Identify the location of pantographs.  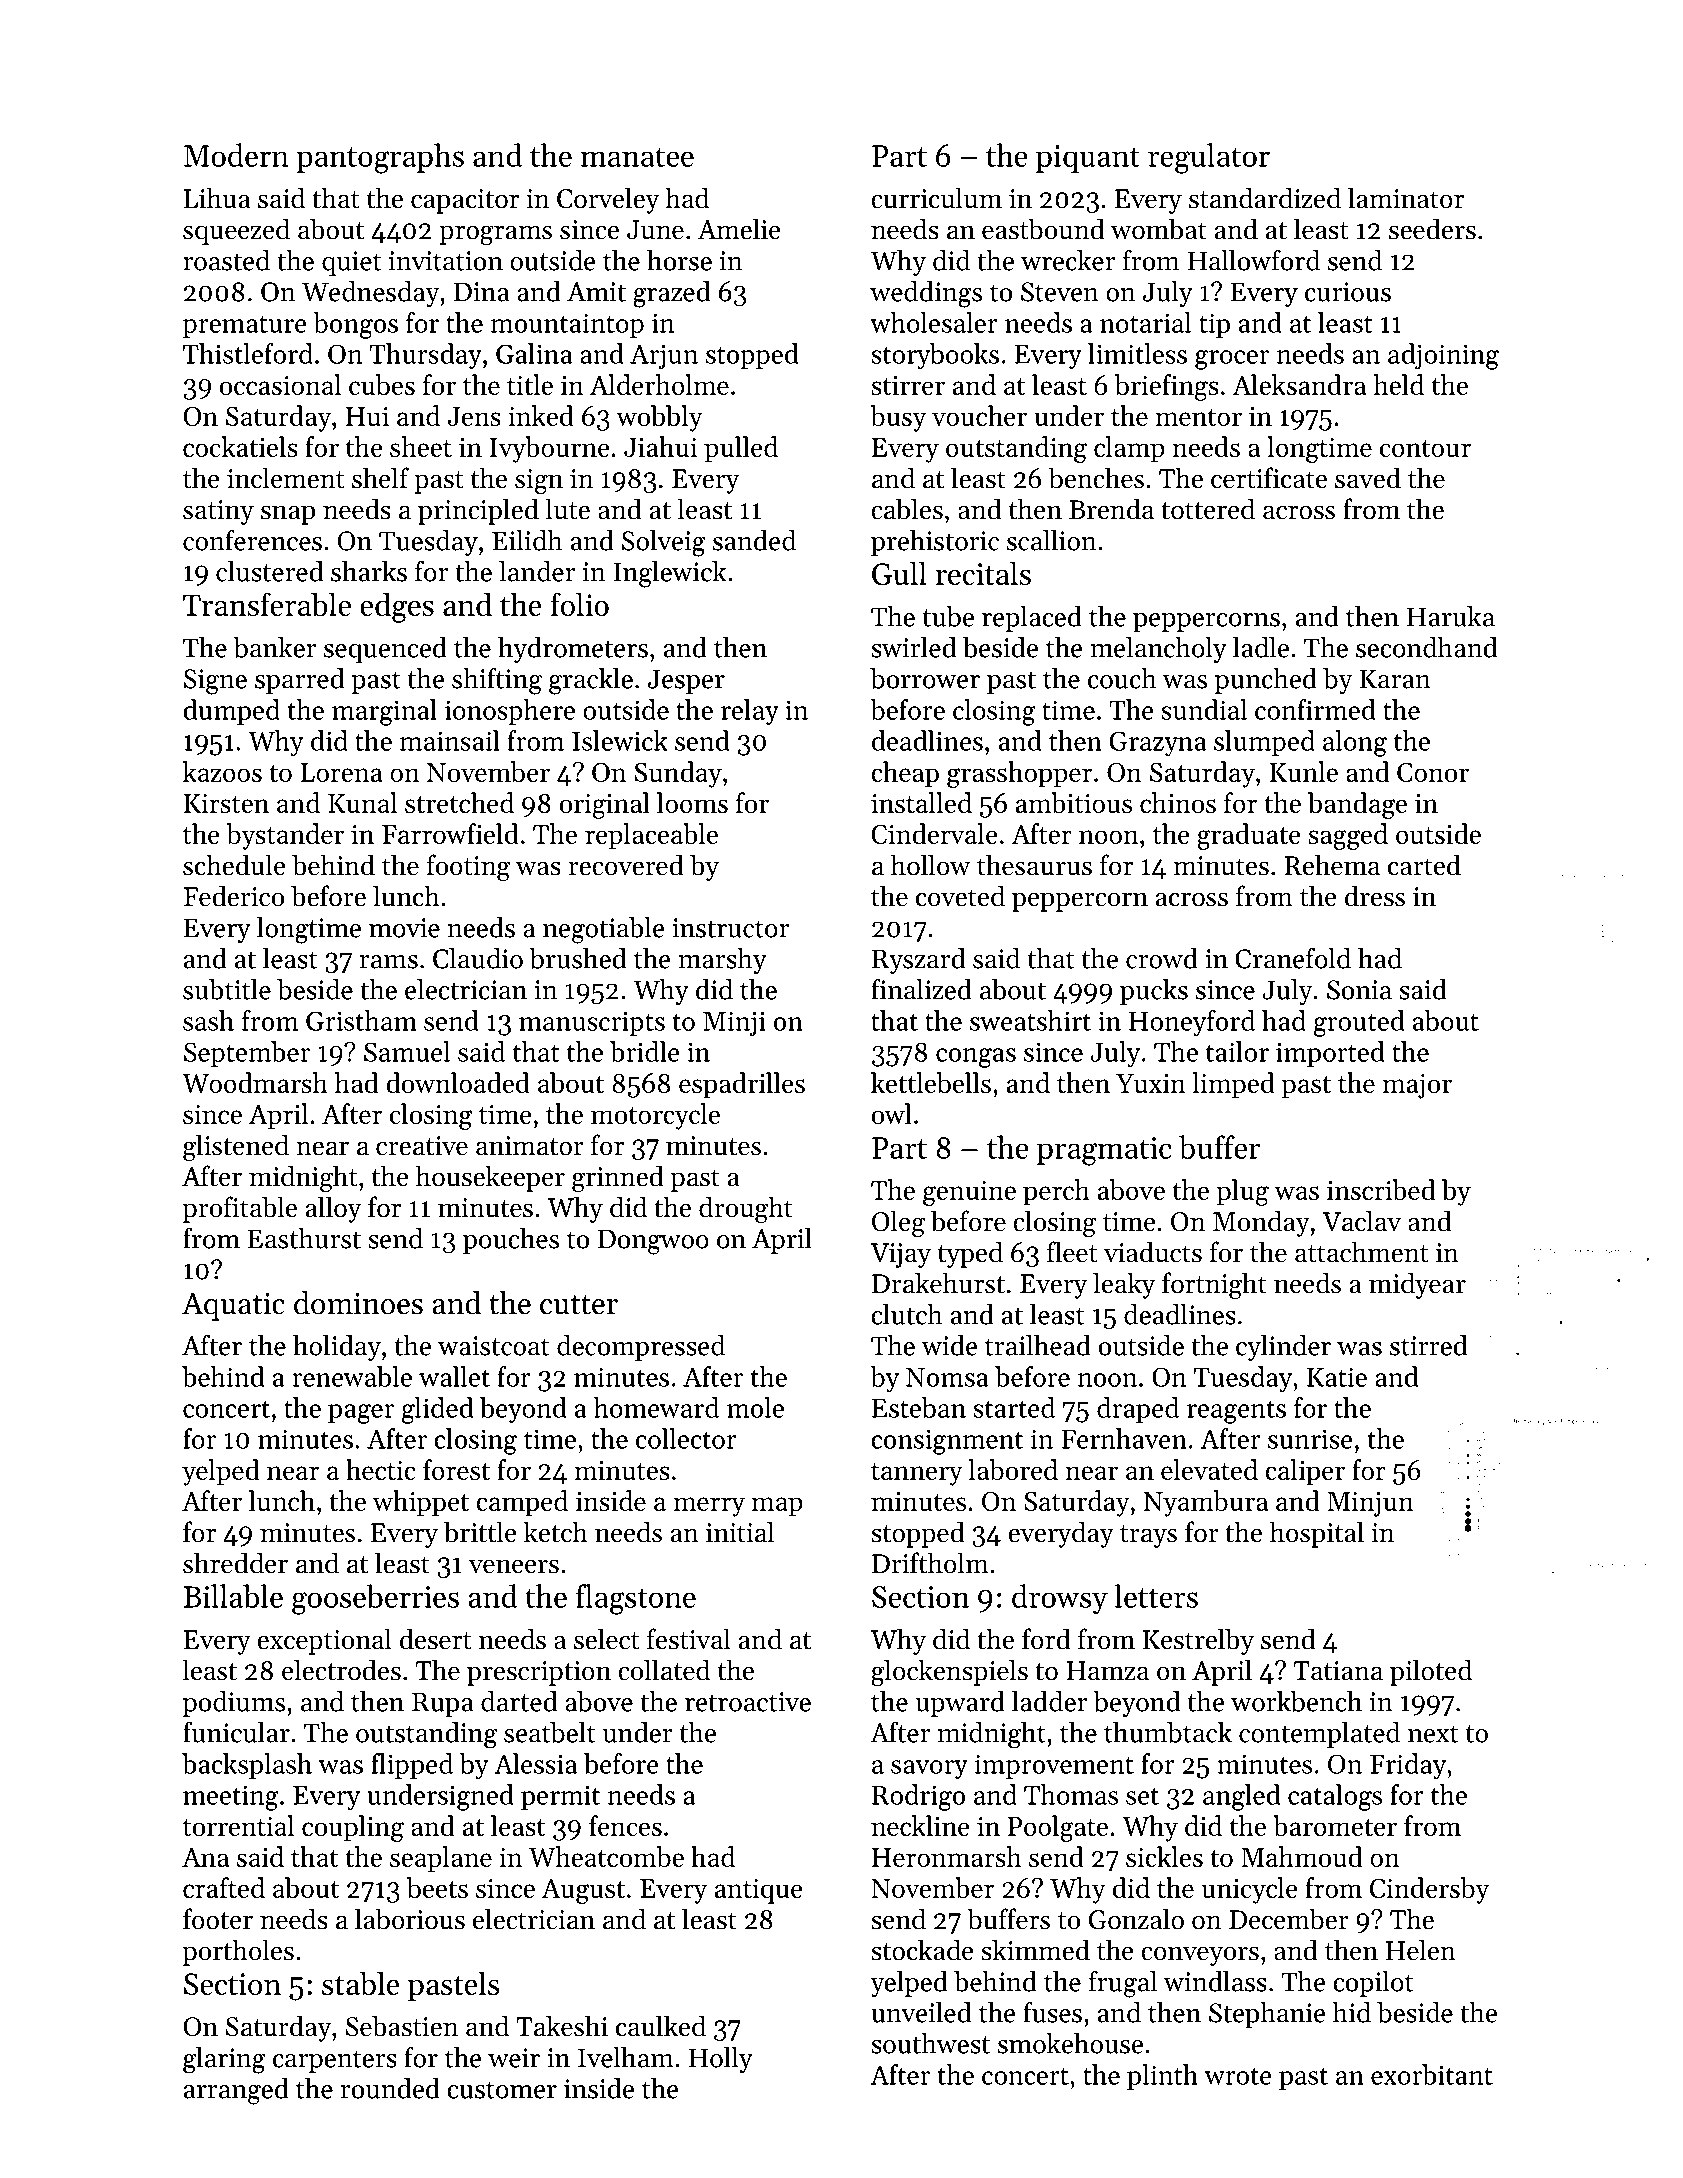
(380, 158).
